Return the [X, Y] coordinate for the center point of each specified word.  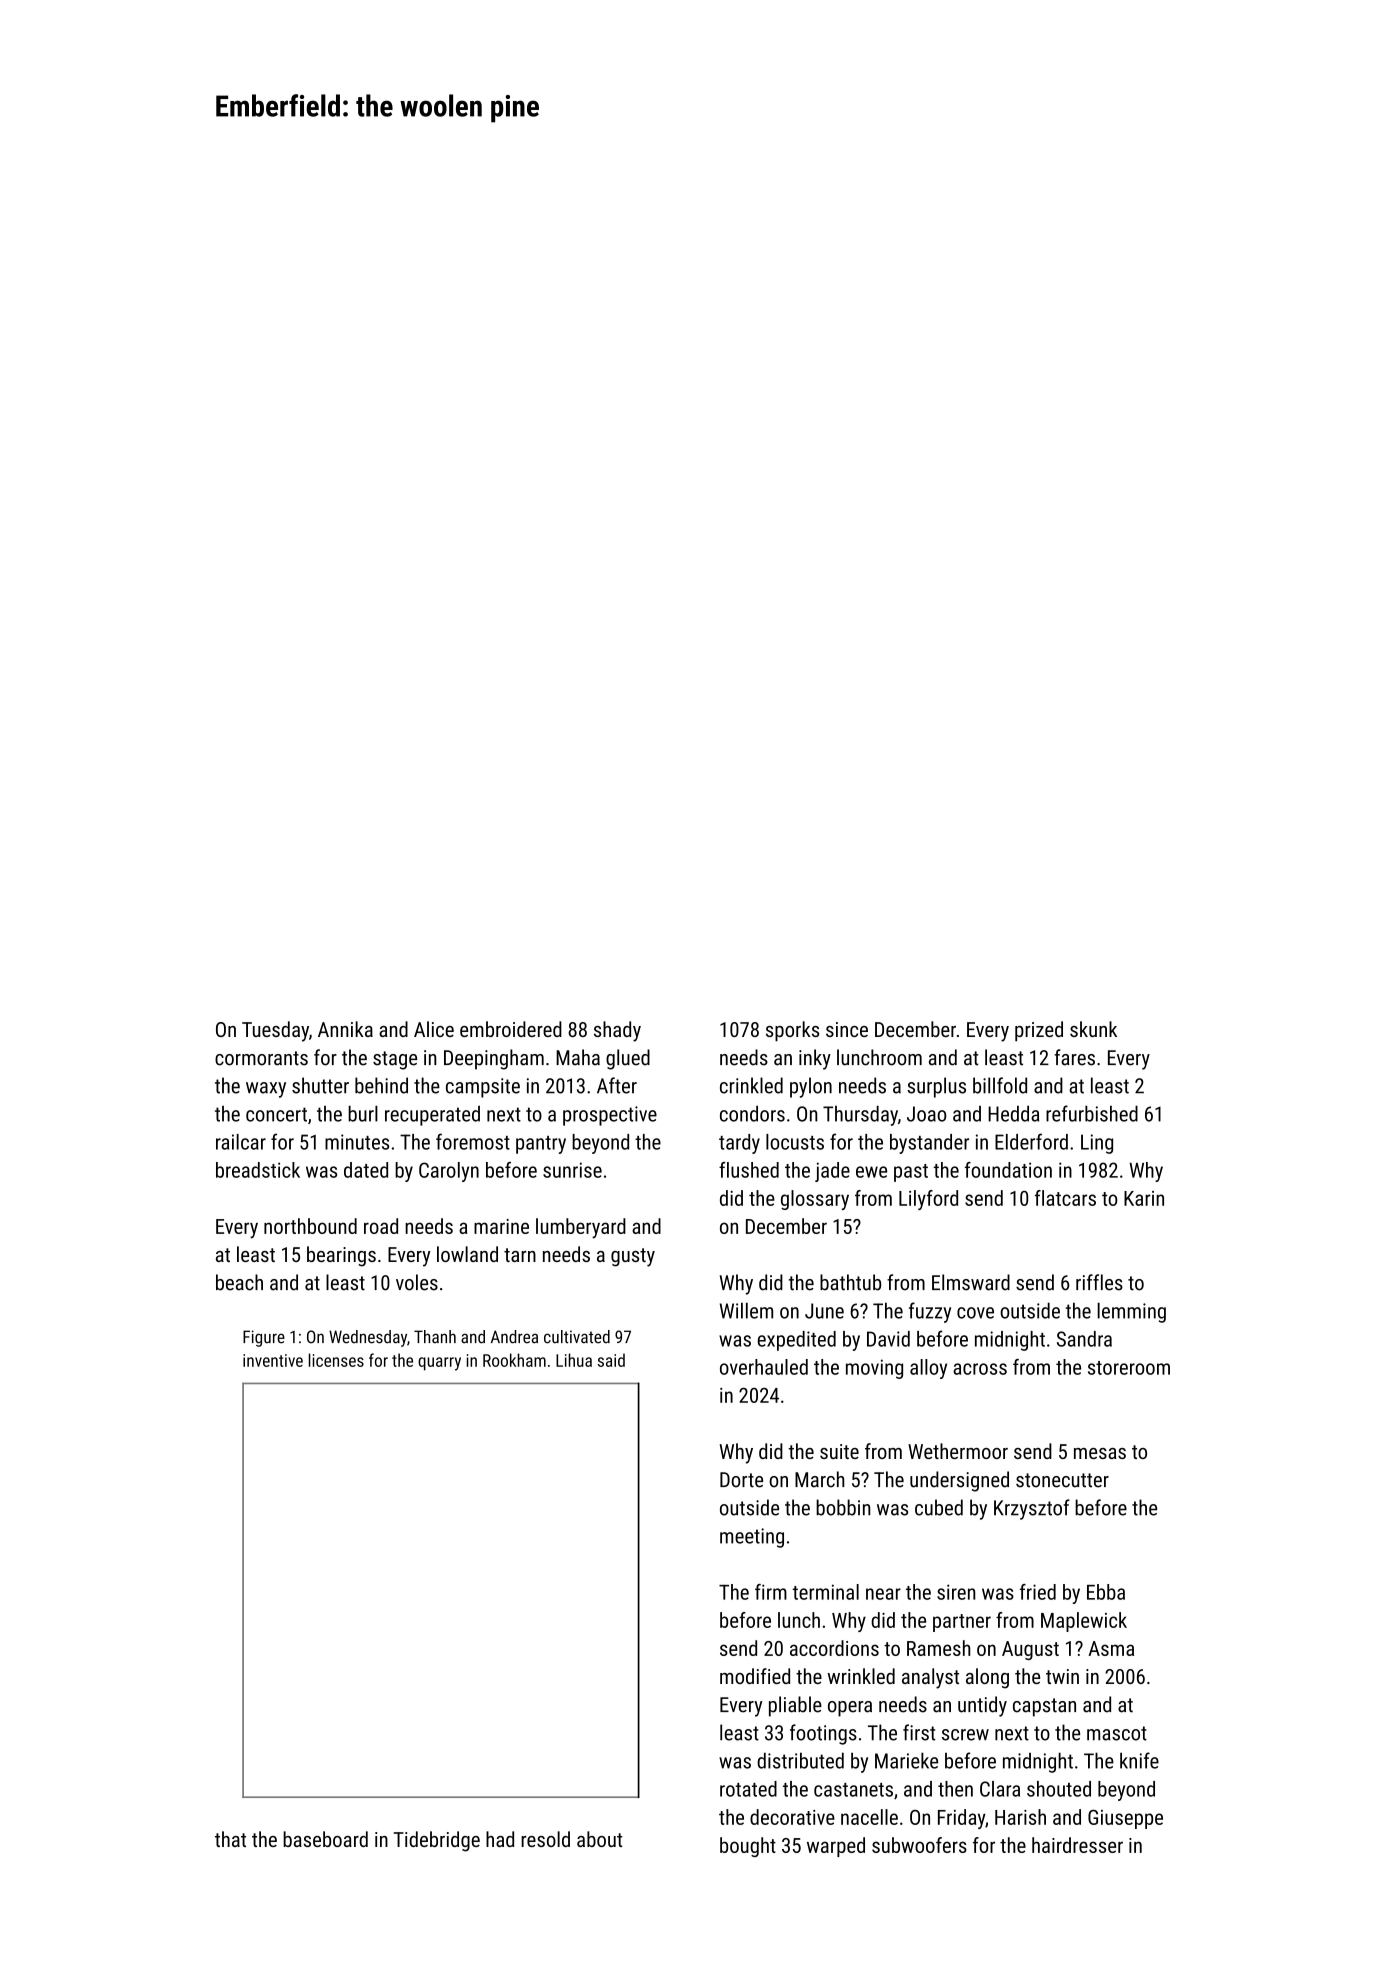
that [230, 1839]
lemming [1131, 1312]
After [617, 1085]
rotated [748, 1789]
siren [956, 1592]
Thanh [435, 1336]
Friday [961, 1819]
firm [771, 1592]
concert [276, 1114]
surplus [936, 1087]
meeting [752, 1538]
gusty [633, 1257]
